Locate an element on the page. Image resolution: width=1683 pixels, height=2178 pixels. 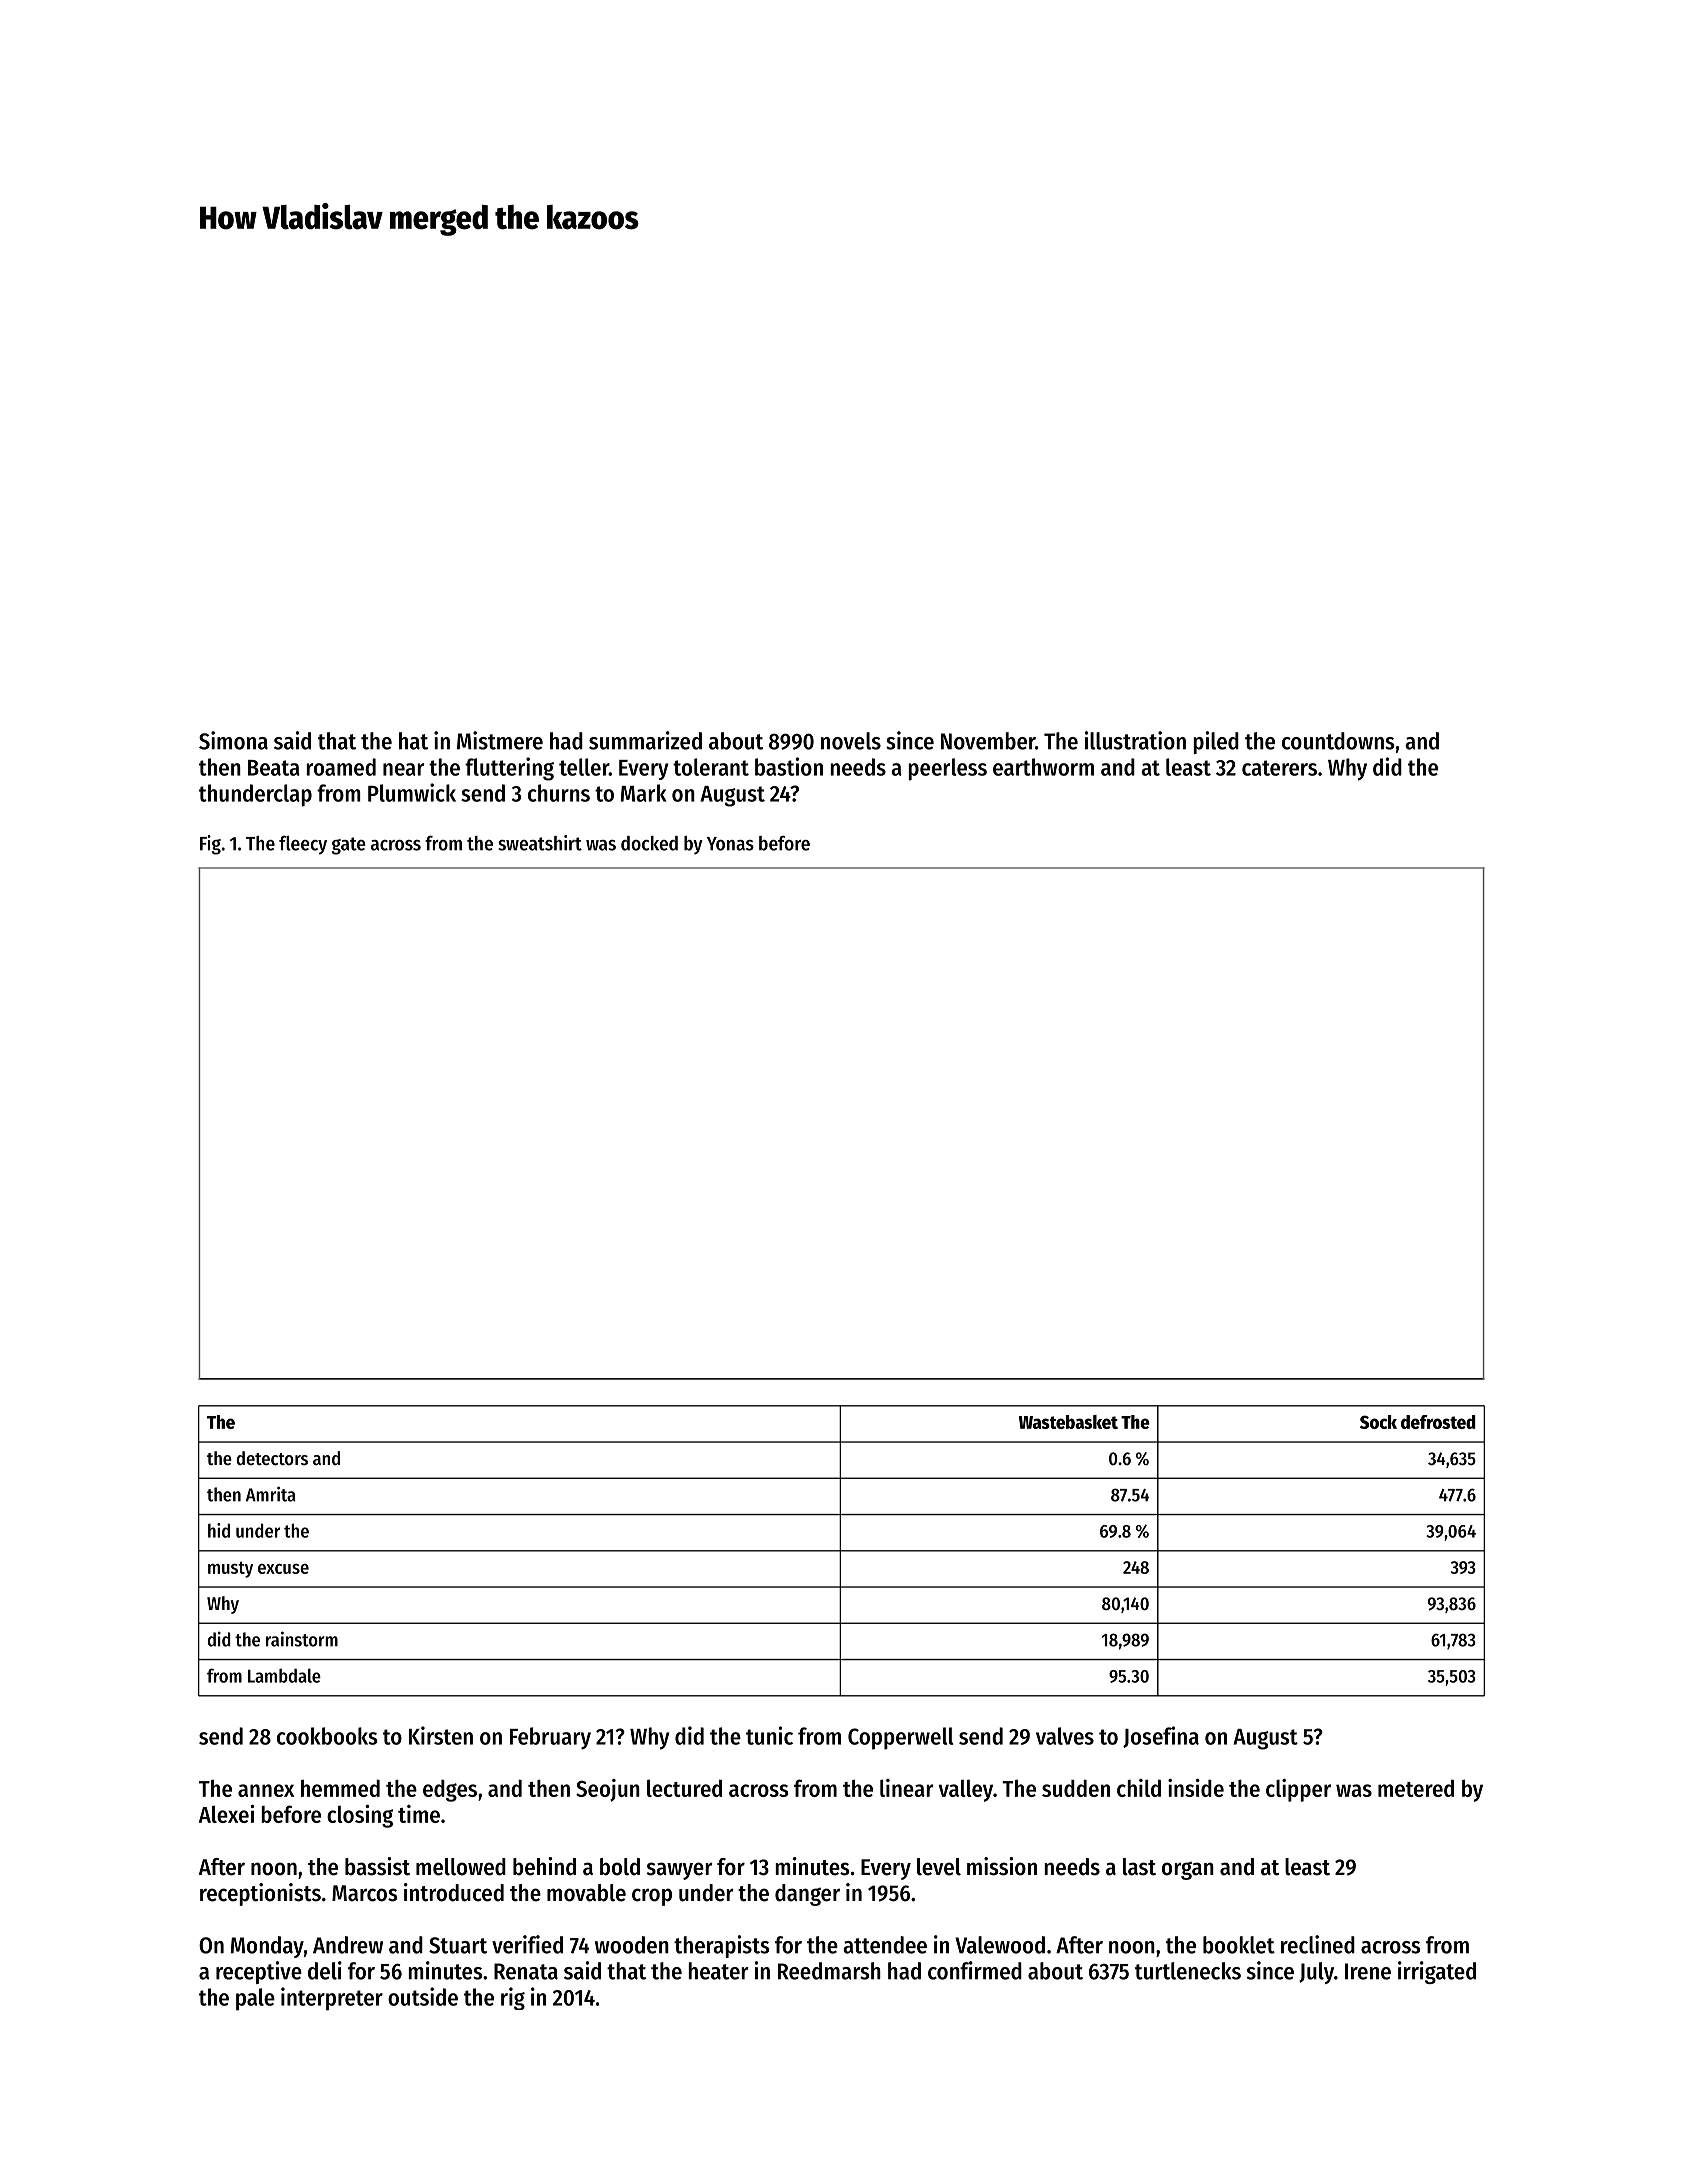
caterers is located at coordinates (1279, 768).
